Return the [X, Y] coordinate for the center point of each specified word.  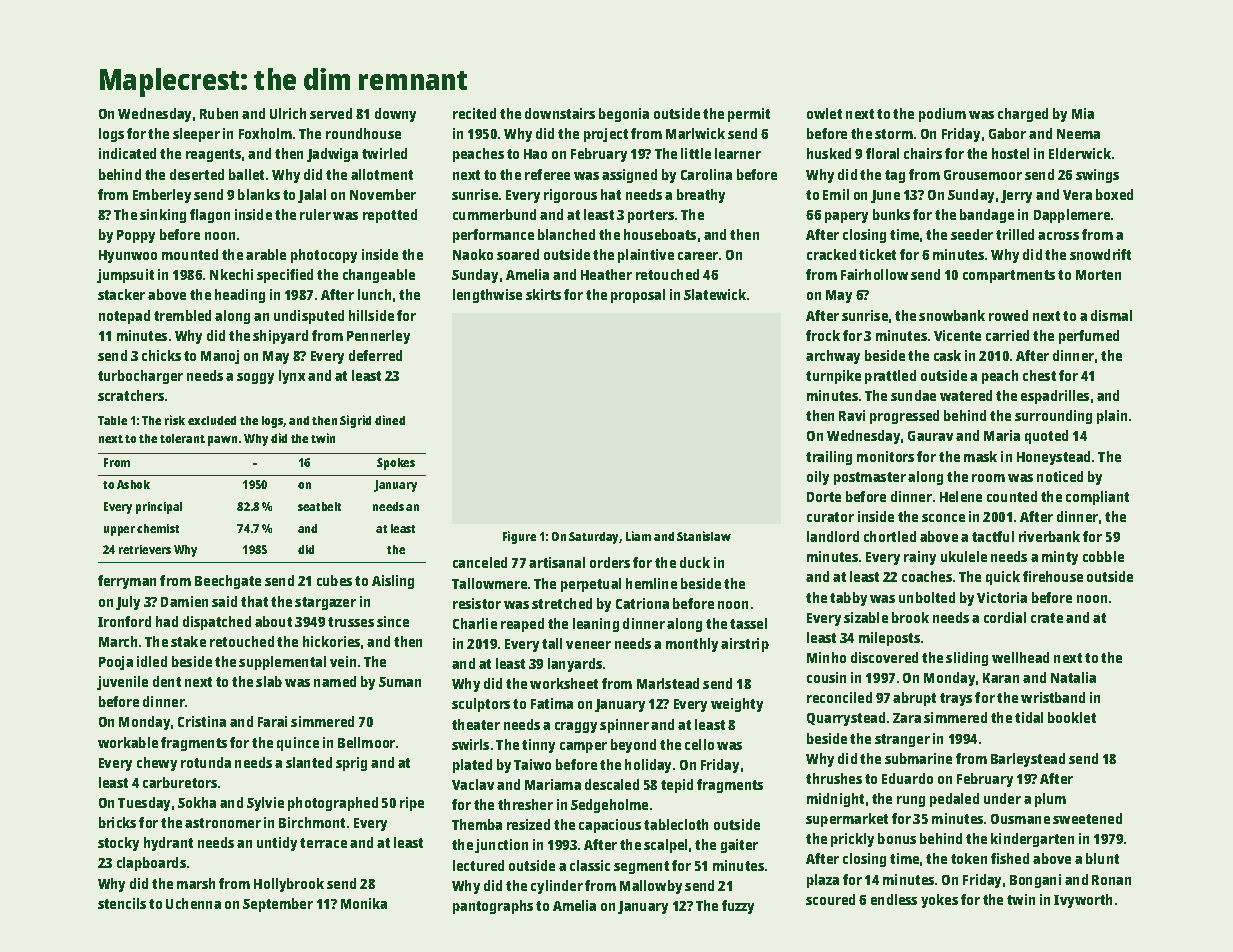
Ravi [852, 415]
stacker [121, 294]
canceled [480, 562]
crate [1047, 618]
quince [298, 744]
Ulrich [288, 113]
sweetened [1087, 818]
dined [390, 420]
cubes [334, 580]
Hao [535, 154]
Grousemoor [983, 175]
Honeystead [1053, 458]
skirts [543, 294]
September [278, 905]
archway [833, 357]
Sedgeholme [609, 806]
